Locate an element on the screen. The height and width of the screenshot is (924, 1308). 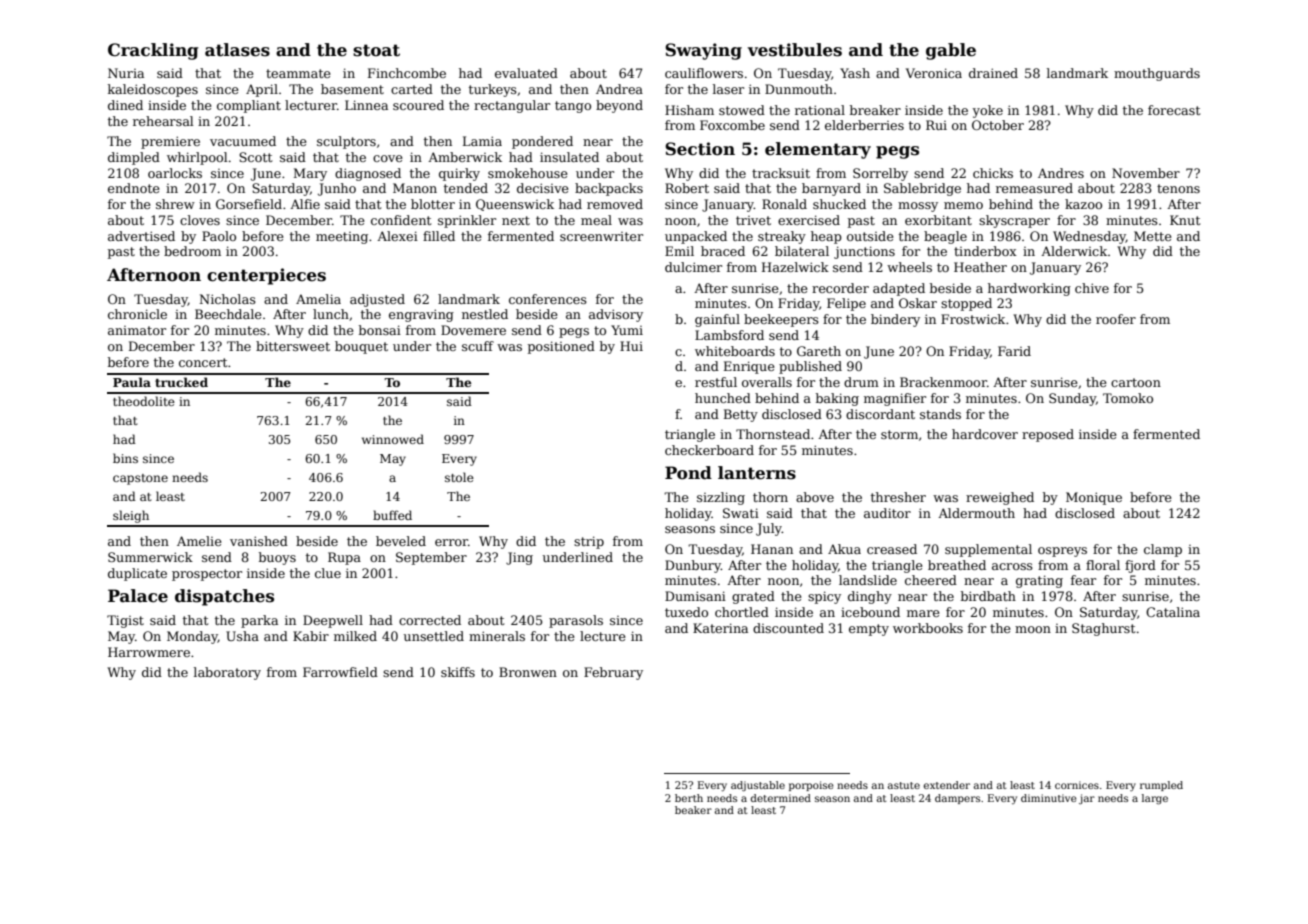
laboratory is located at coordinates (227, 673).
